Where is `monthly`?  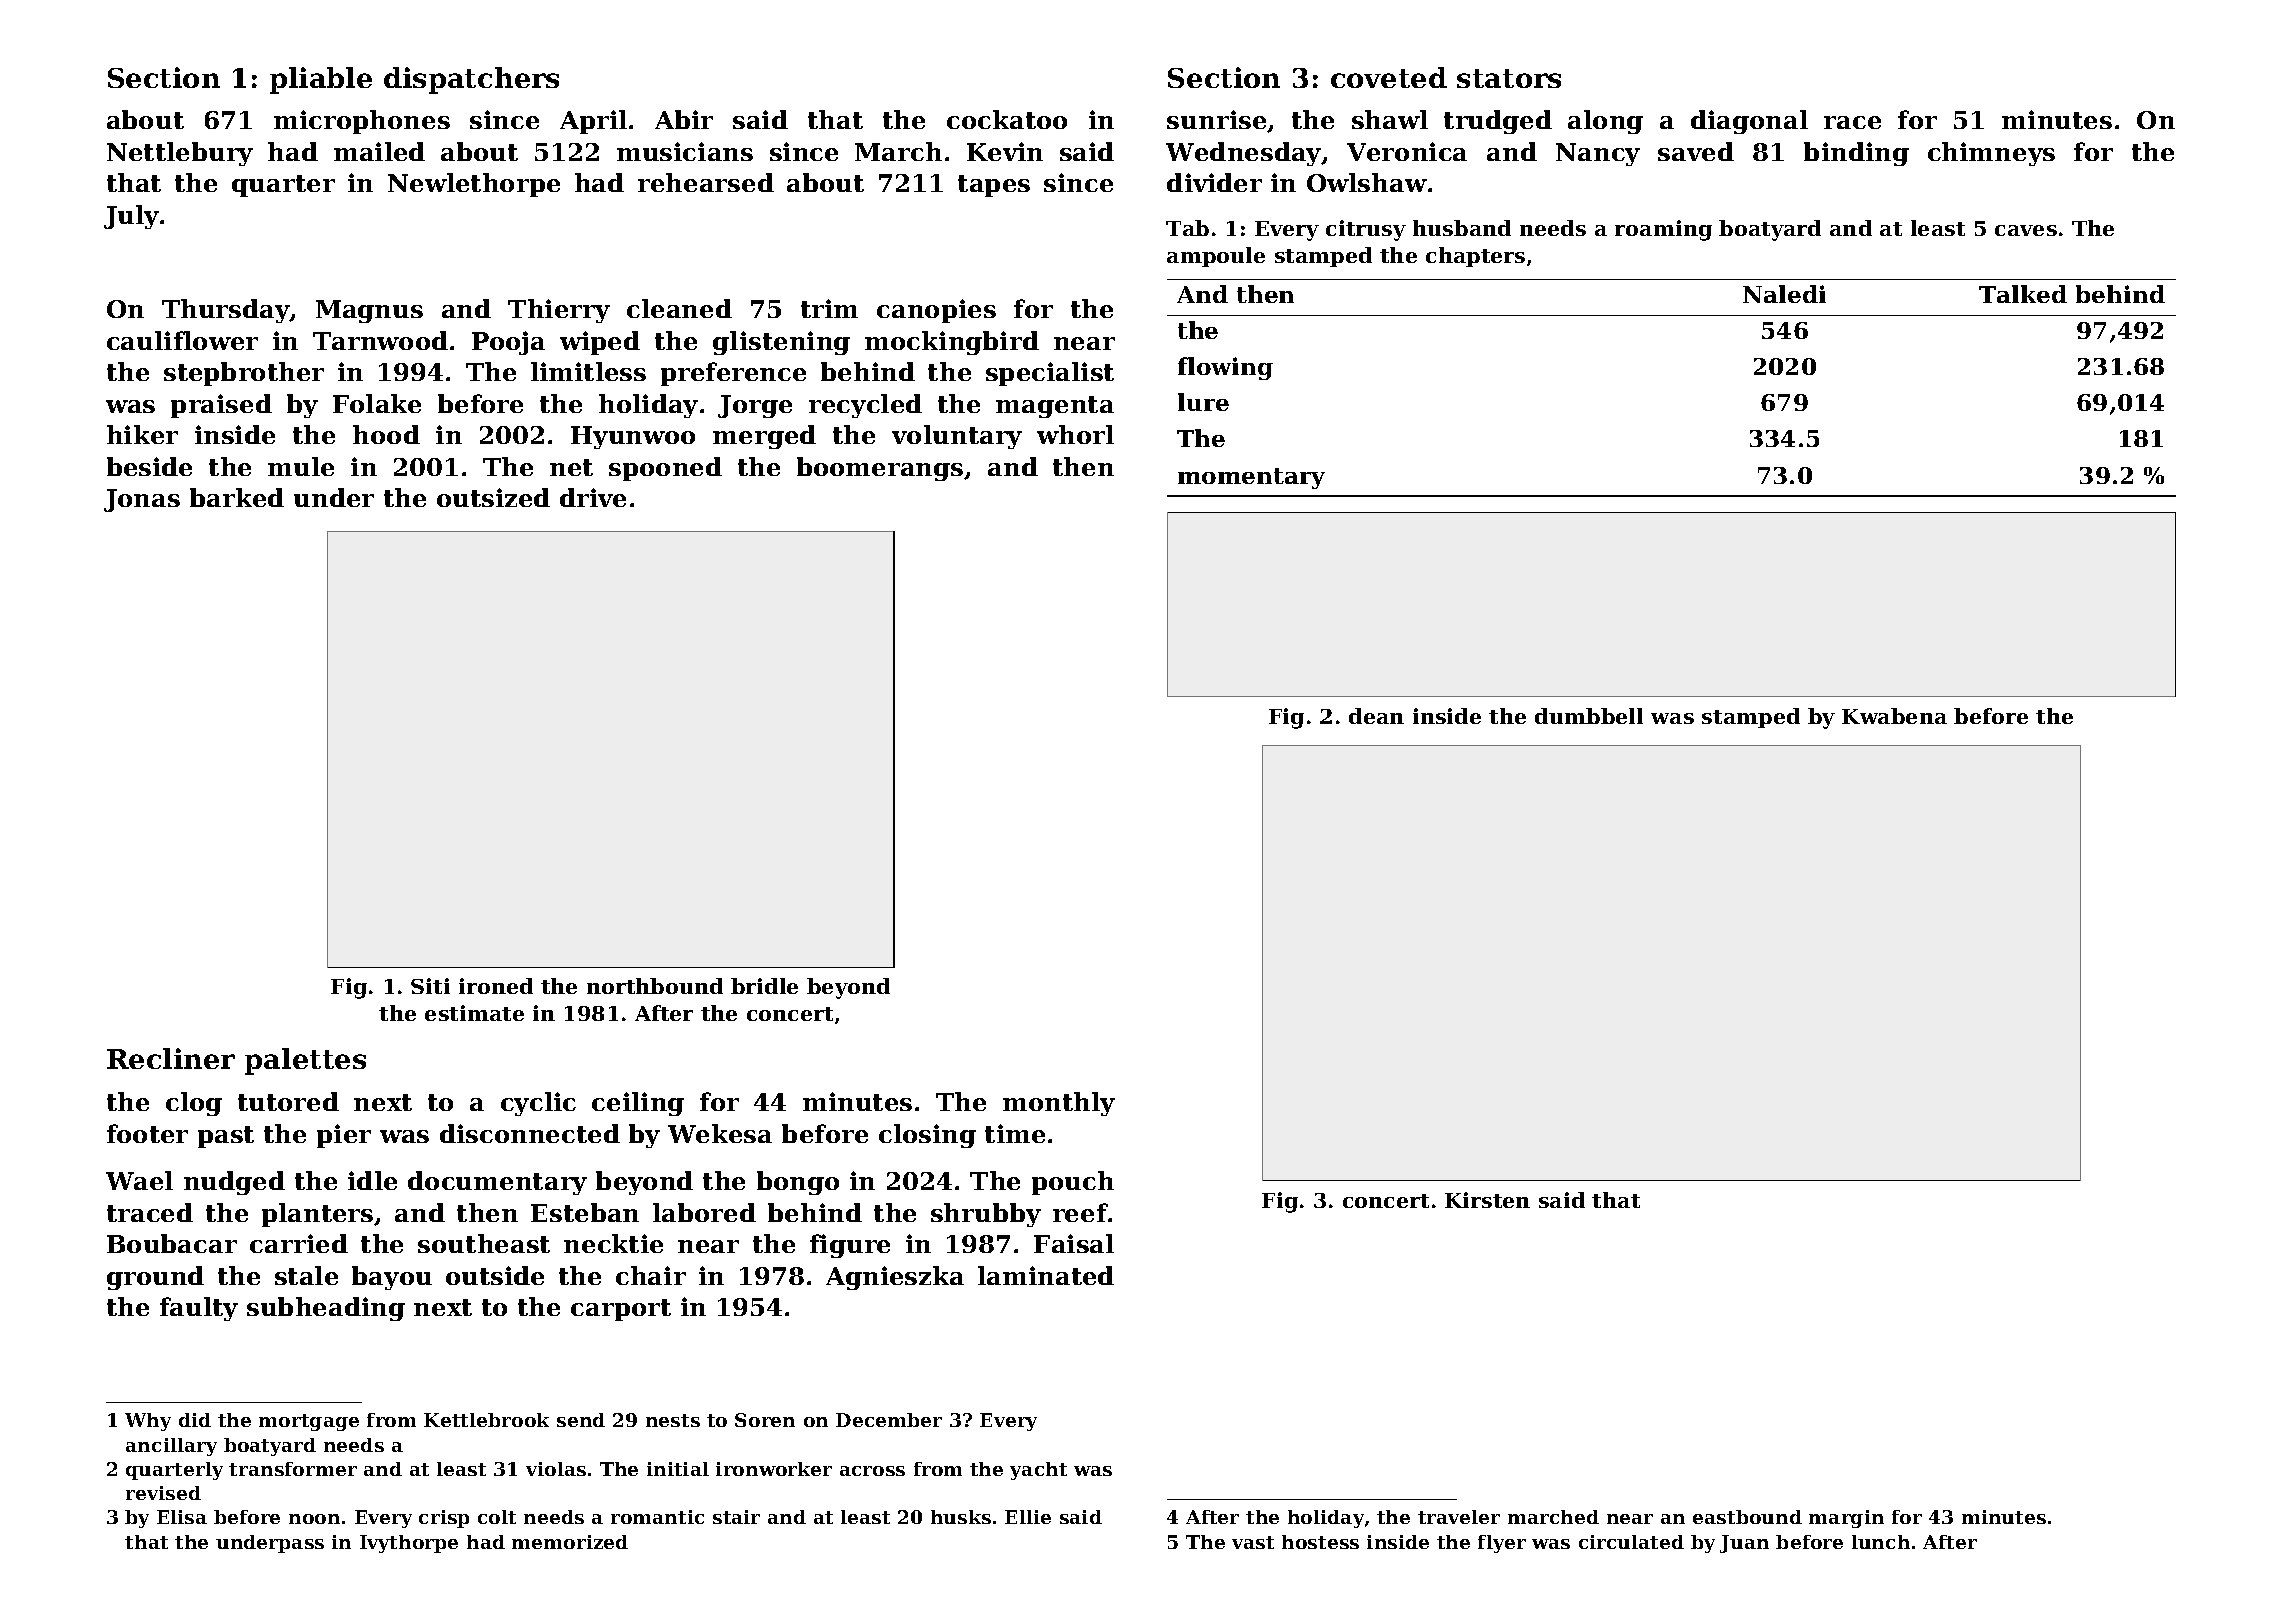 monthly is located at coordinates (1059, 1104).
